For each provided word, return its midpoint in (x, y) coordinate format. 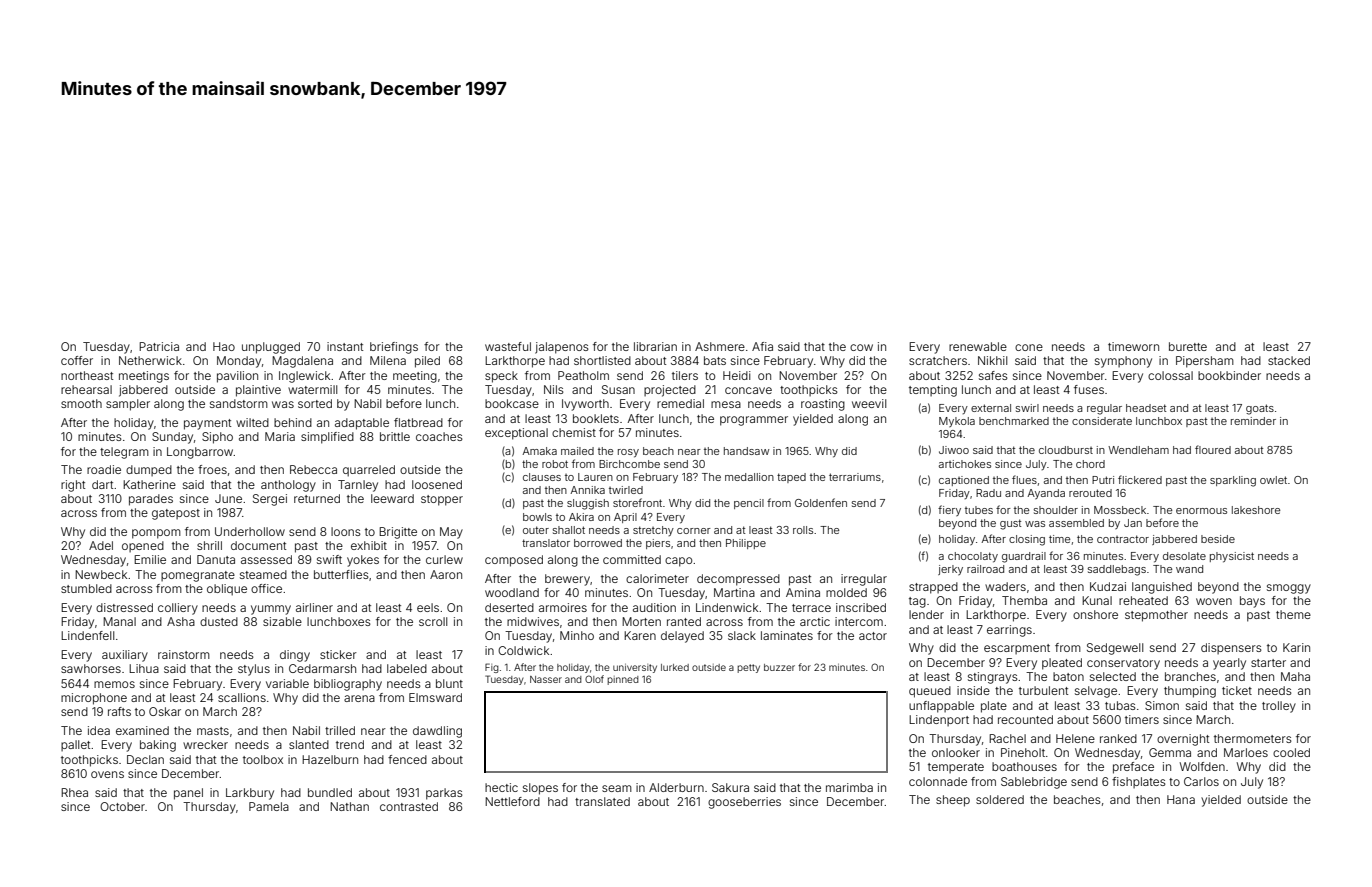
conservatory (1123, 664)
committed (632, 559)
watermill (312, 389)
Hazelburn (330, 759)
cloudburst (1066, 450)
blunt (449, 683)
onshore (1095, 614)
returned (317, 498)
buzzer (779, 667)
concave (748, 390)
